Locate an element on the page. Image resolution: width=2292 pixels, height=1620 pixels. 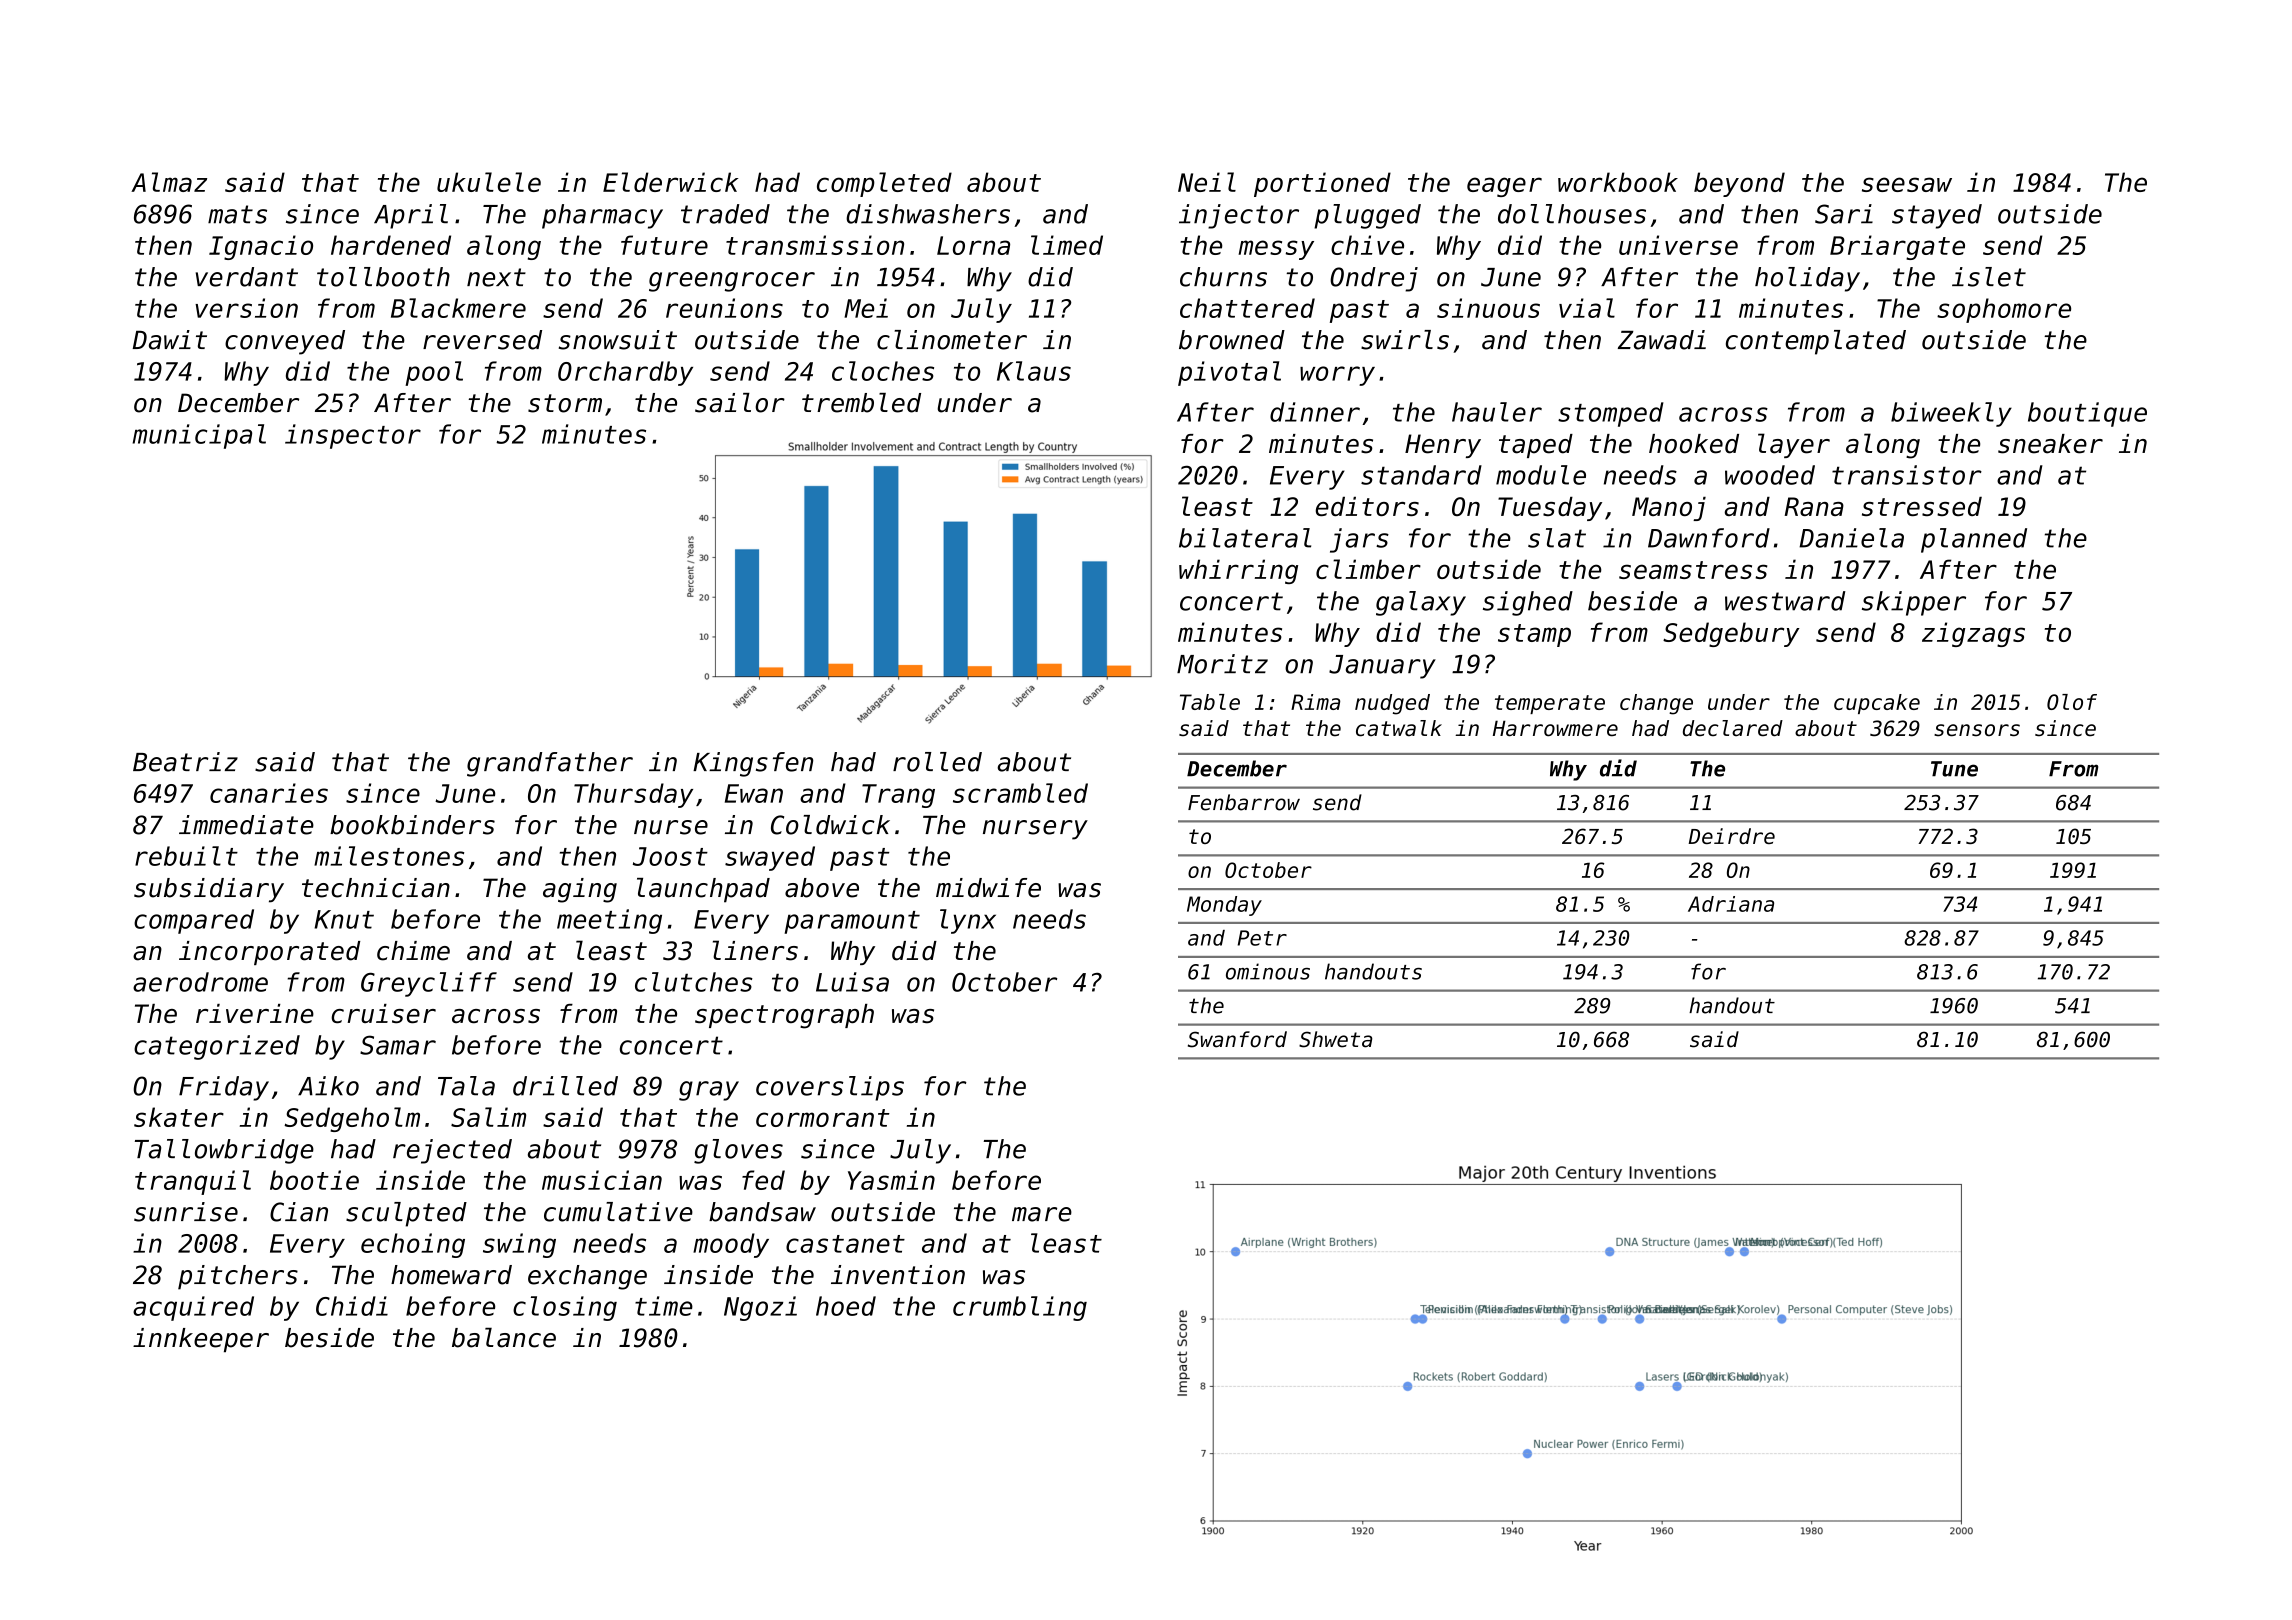
universe is located at coordinates (1678, 245).
